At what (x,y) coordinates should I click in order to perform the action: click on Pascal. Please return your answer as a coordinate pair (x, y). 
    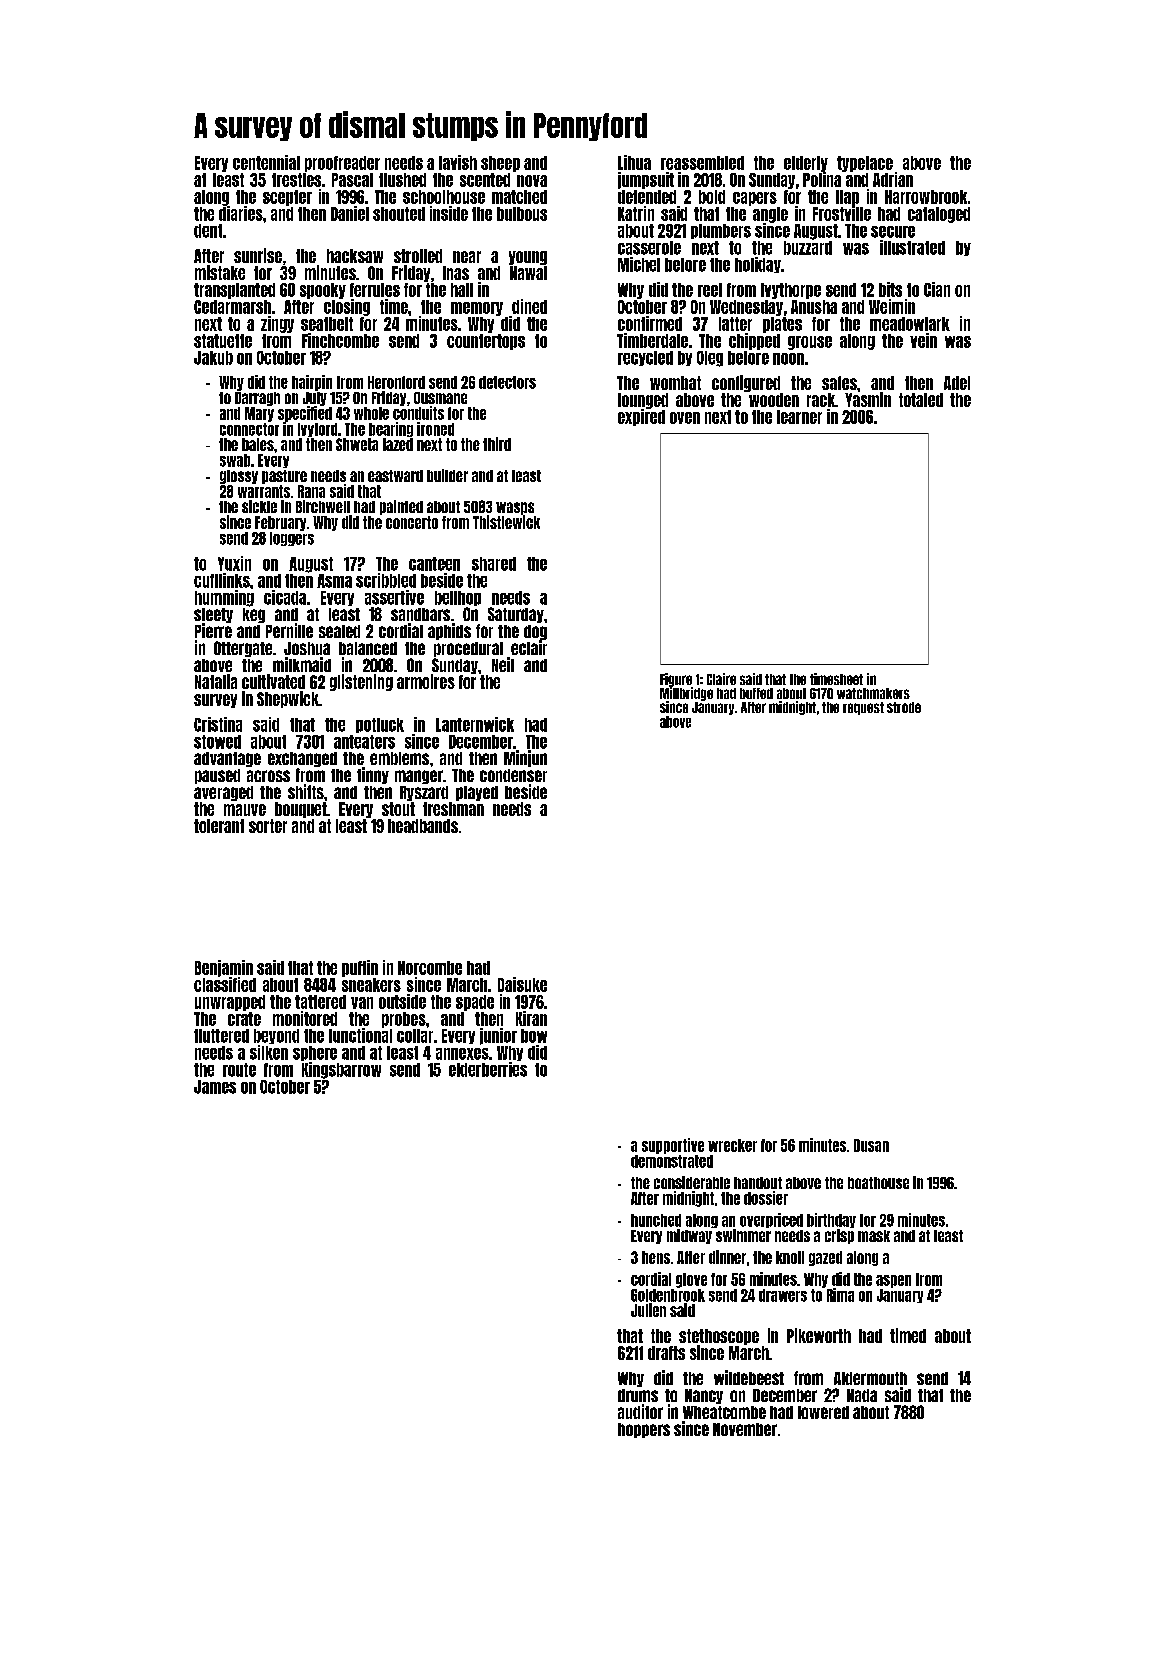
    Looking at the image, I should click on (352, 180).
